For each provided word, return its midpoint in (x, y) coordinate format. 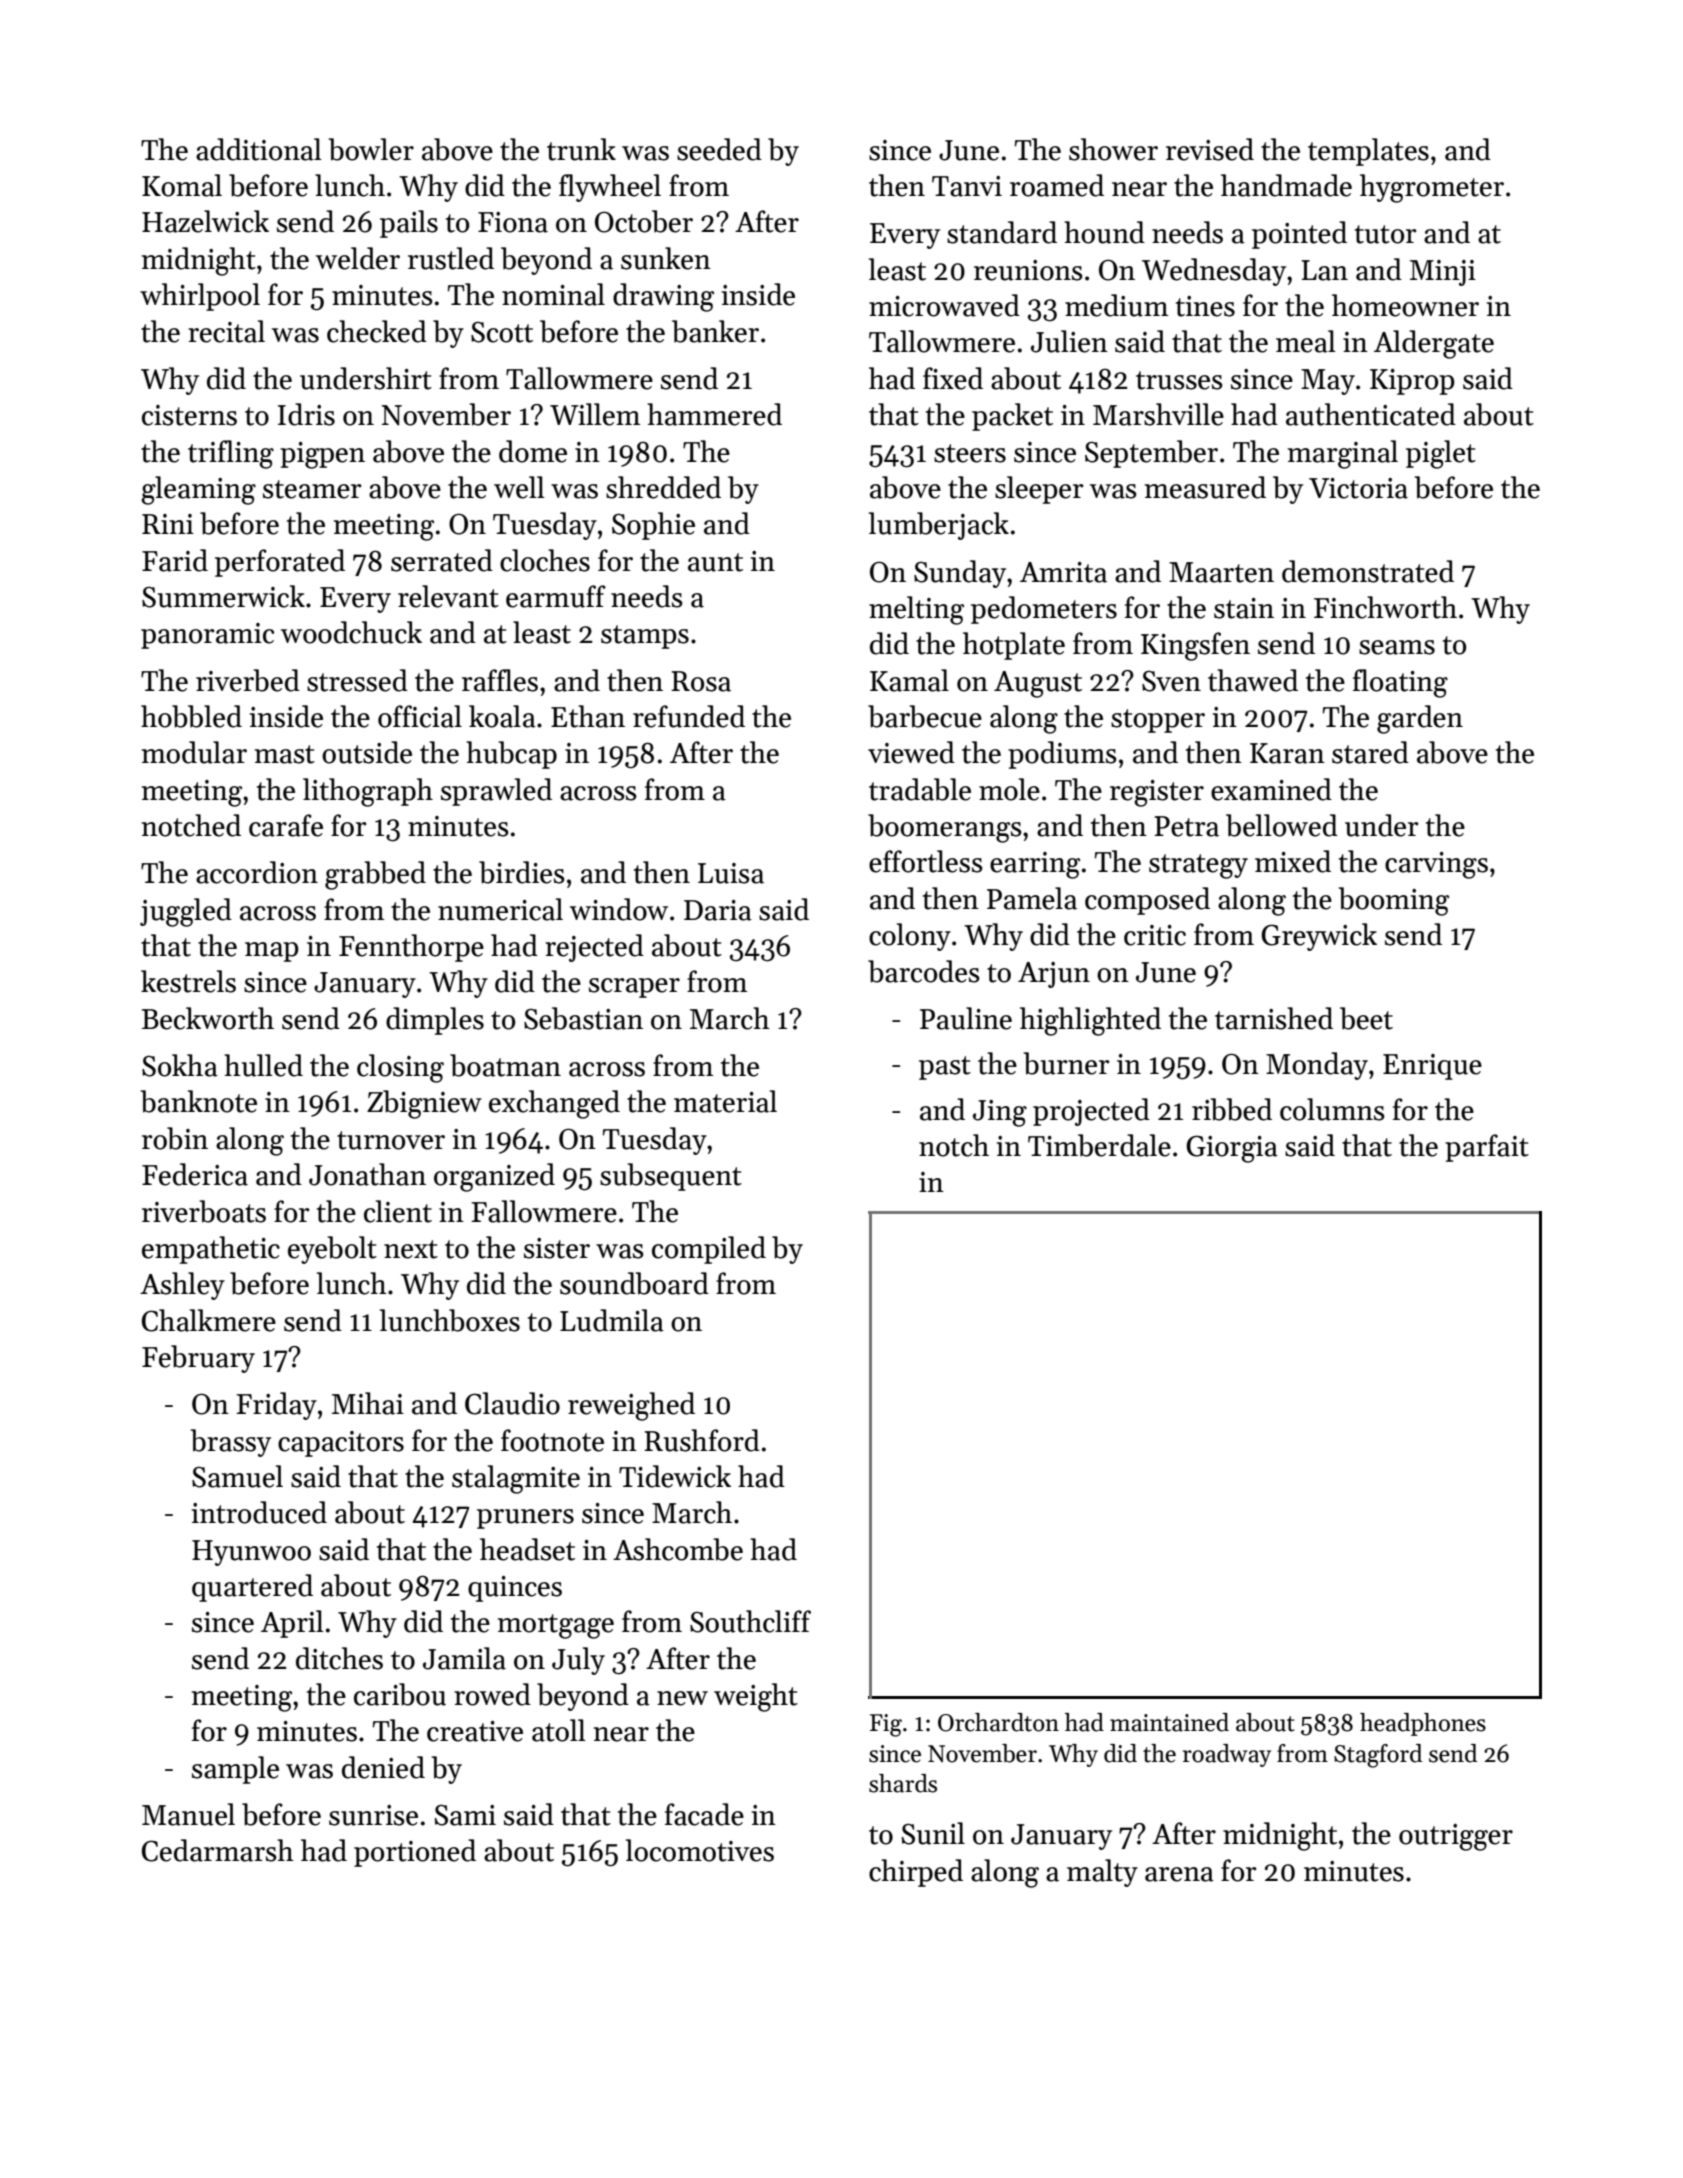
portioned (415, 1853)
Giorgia (1232, 1149)
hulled (263, 1065)
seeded (719, 149)
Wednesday (1214, 272)
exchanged (554, 1104)
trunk (581, 149)
